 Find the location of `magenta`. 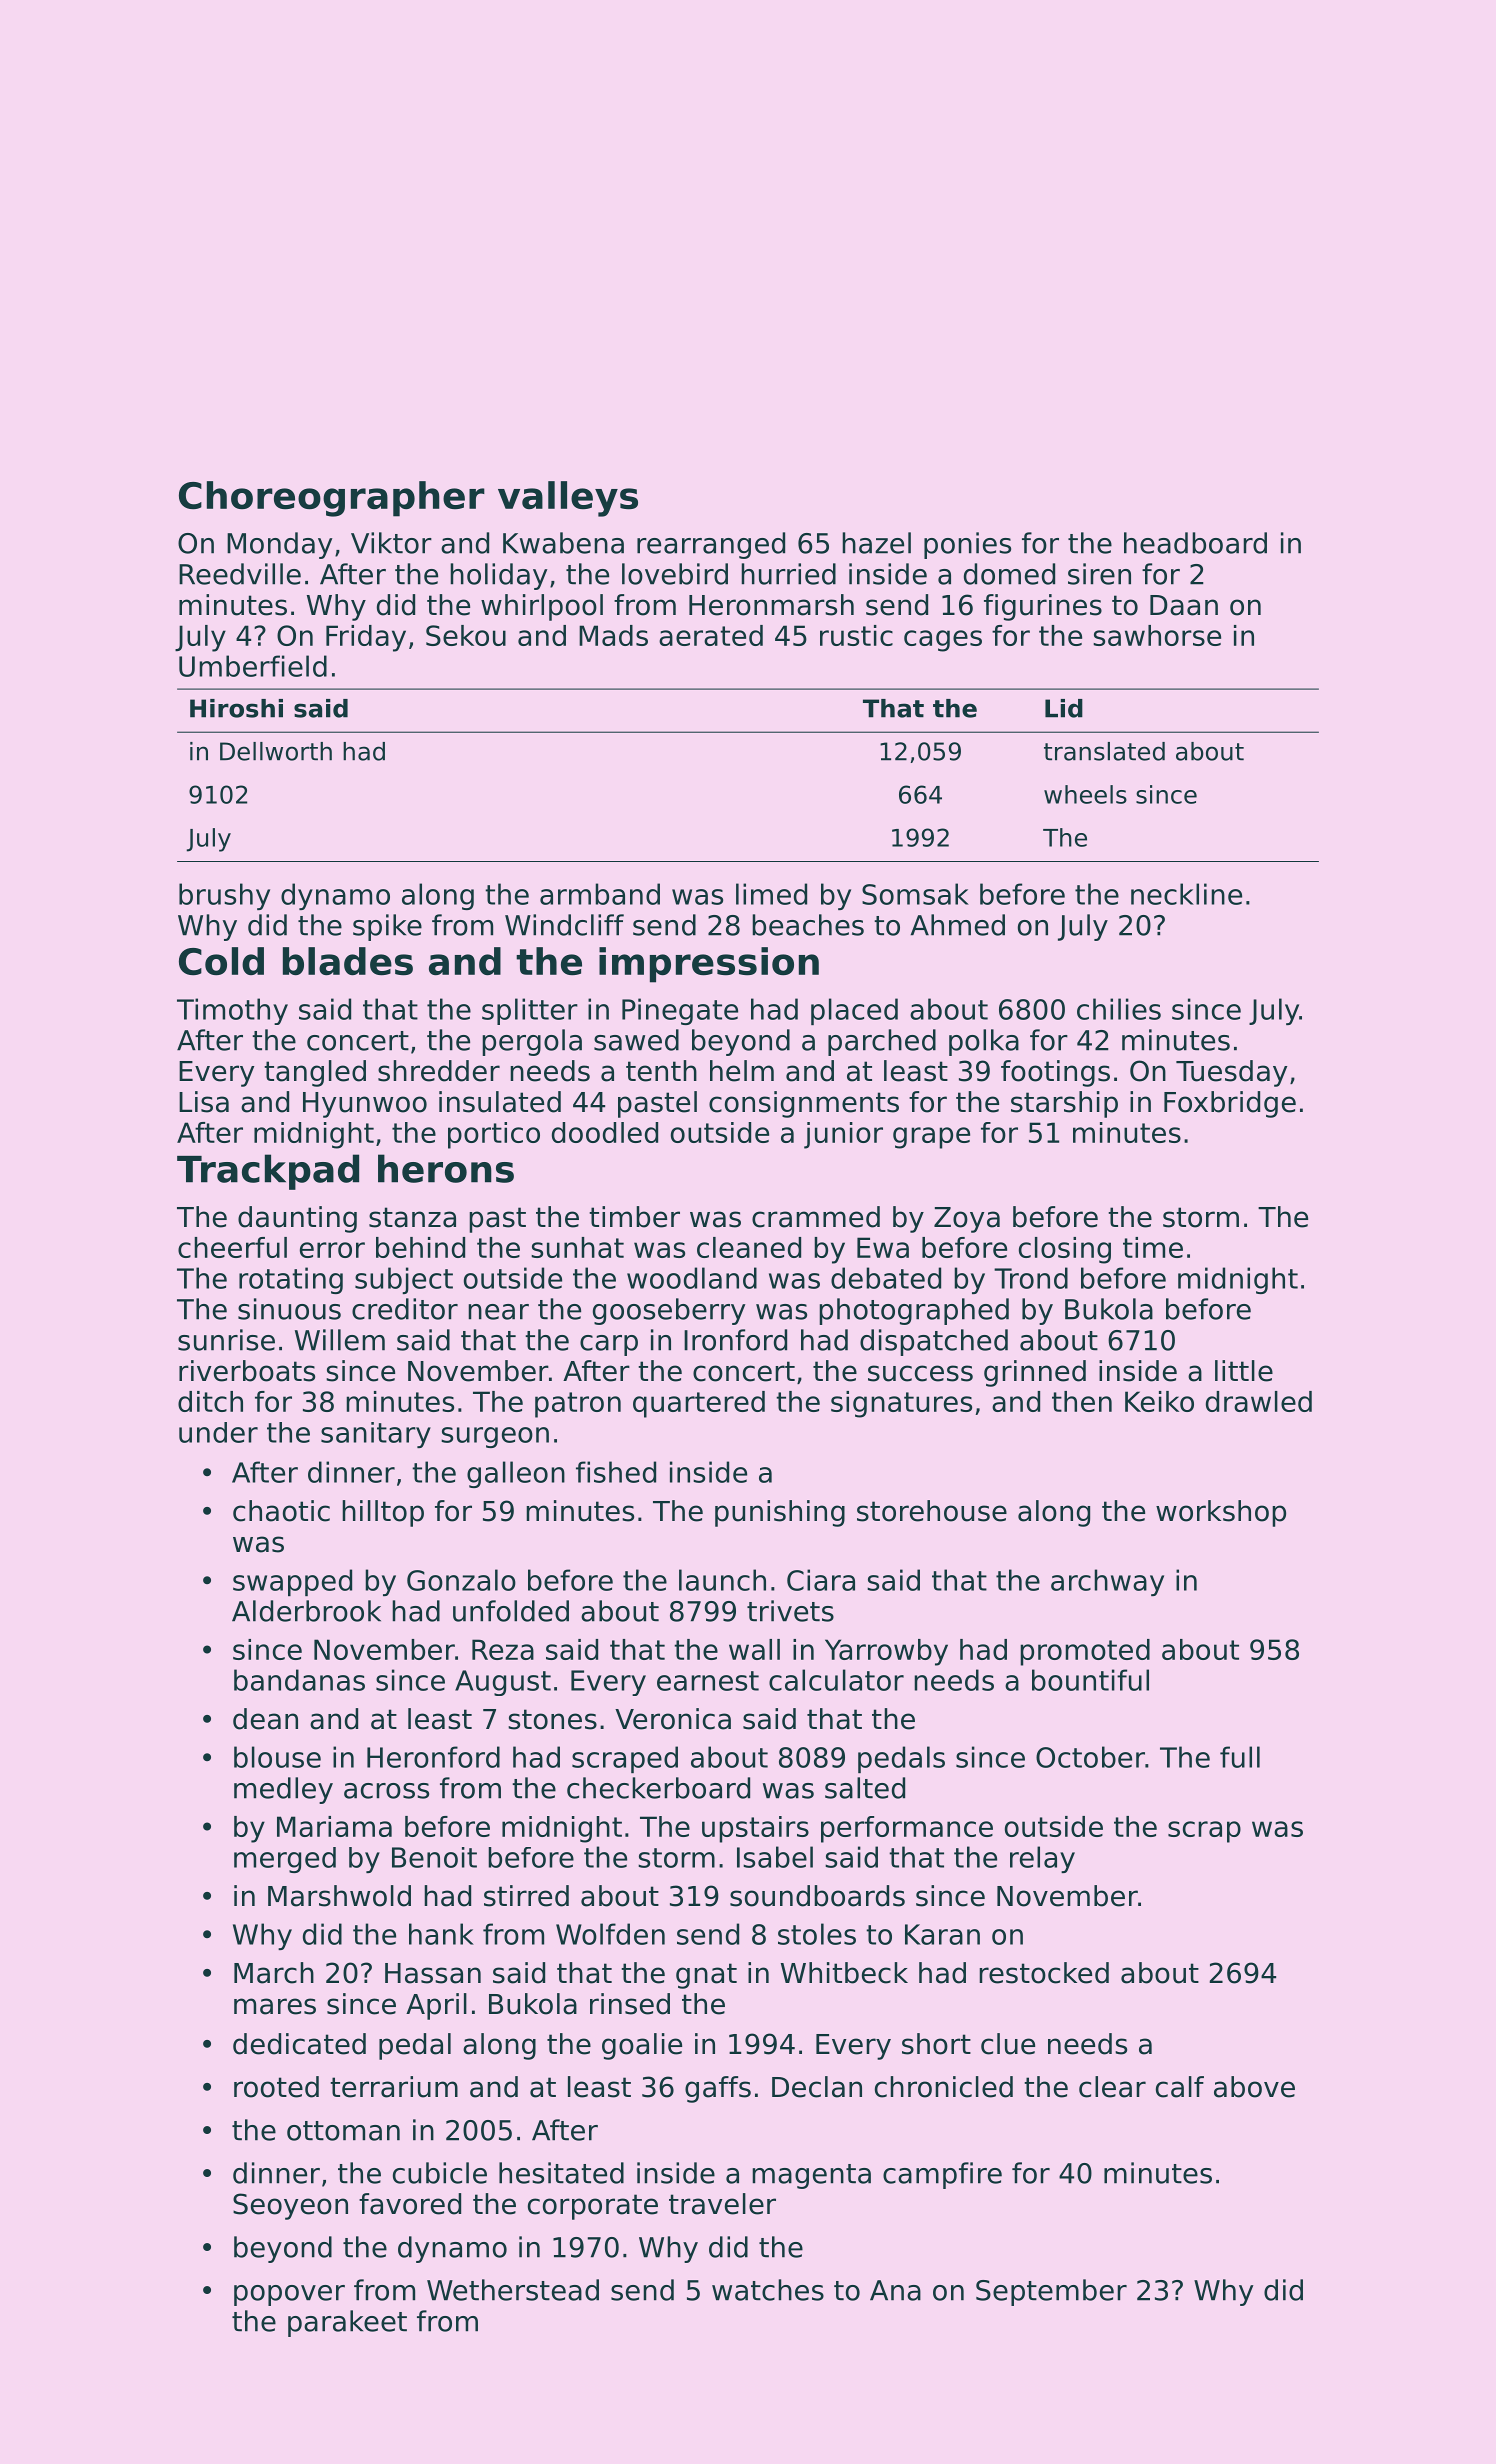

magenta is located at coordinates (811, 2176).
